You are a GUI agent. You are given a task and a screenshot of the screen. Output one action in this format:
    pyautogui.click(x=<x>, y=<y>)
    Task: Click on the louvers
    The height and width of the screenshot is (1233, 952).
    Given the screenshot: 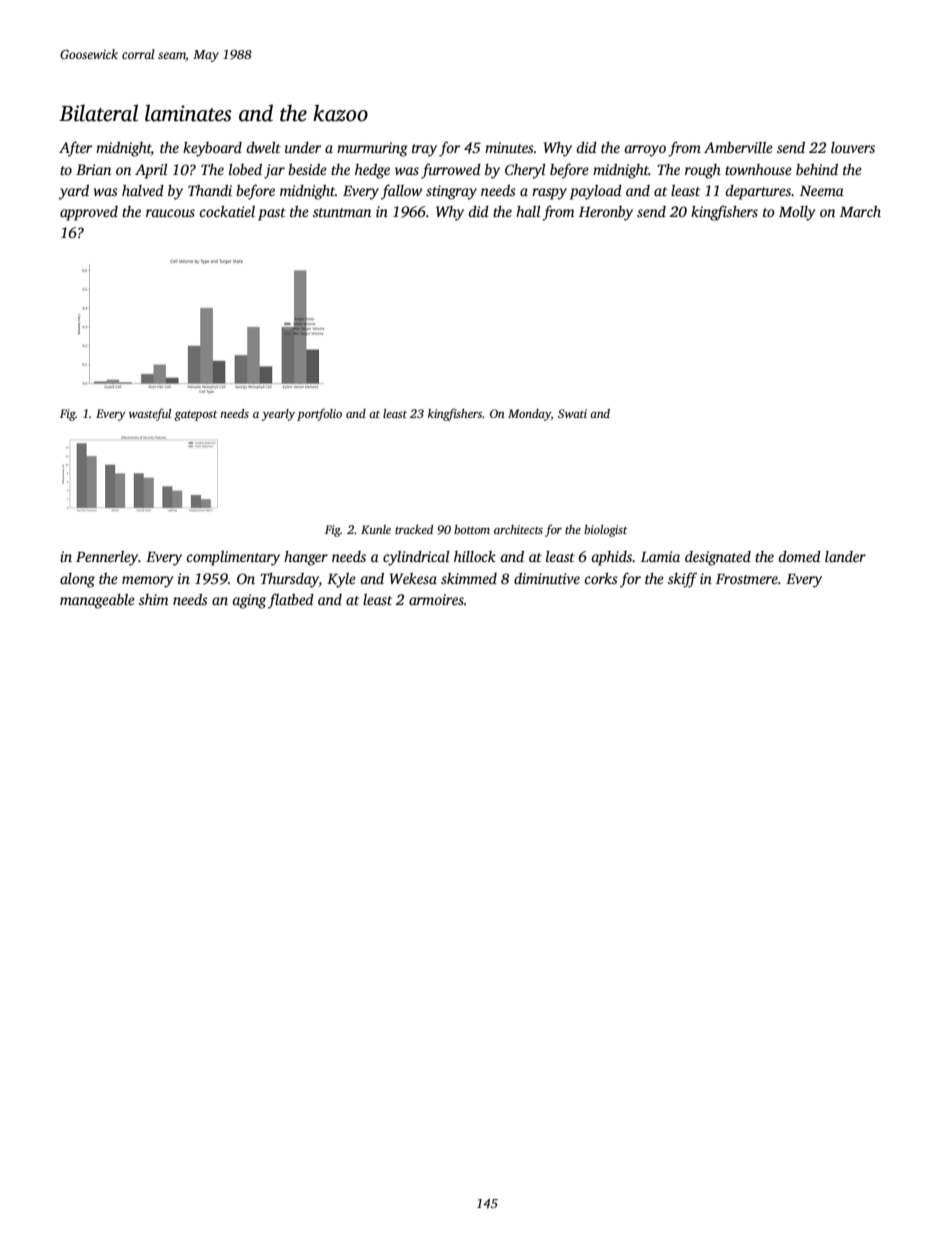 What is the action you would take?
    pyautogui.click(x=853, y=147)
